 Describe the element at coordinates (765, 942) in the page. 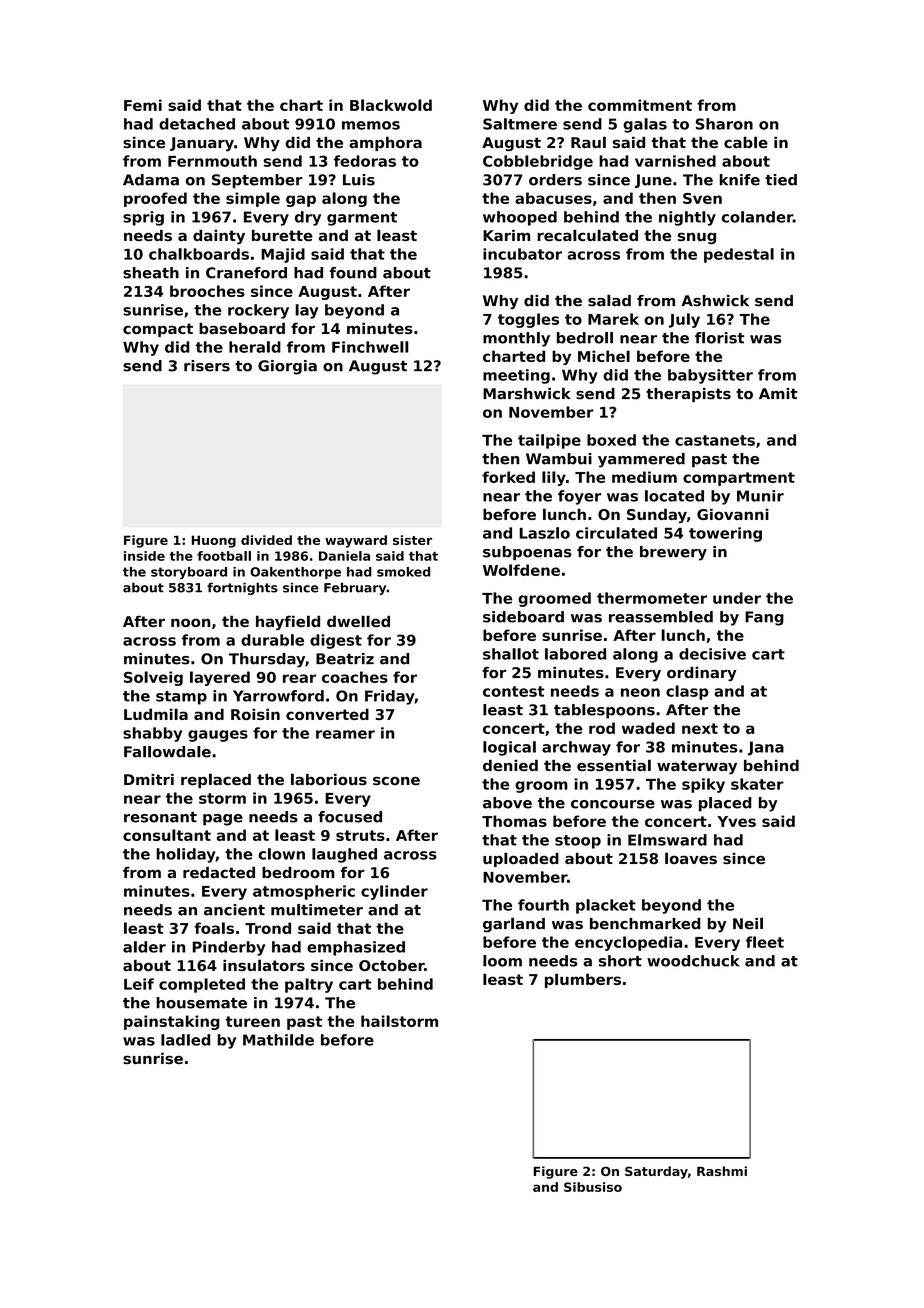

I see `fleet` at that location.
